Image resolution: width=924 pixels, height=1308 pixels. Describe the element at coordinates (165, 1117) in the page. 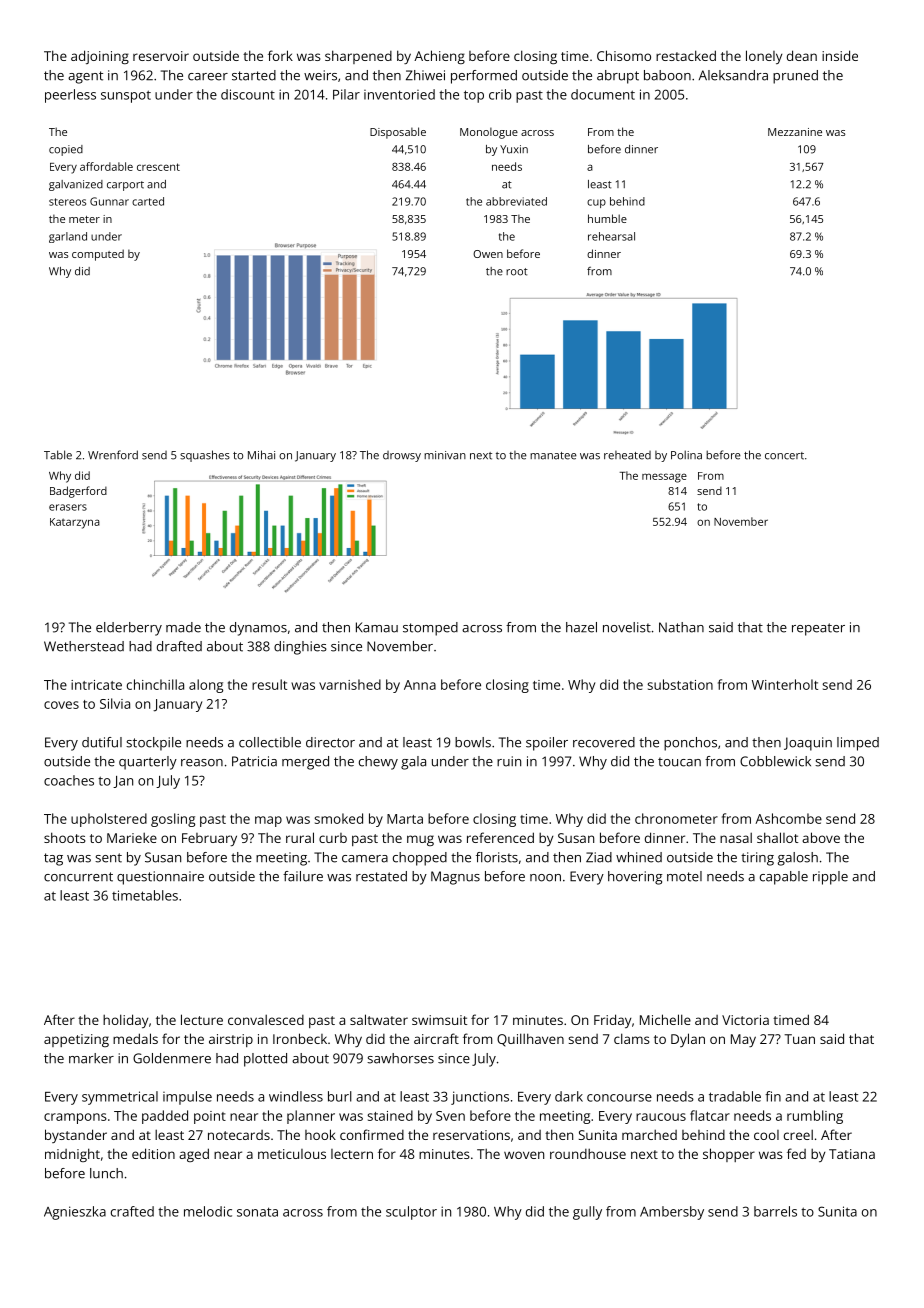

I see `padded` at that location.
